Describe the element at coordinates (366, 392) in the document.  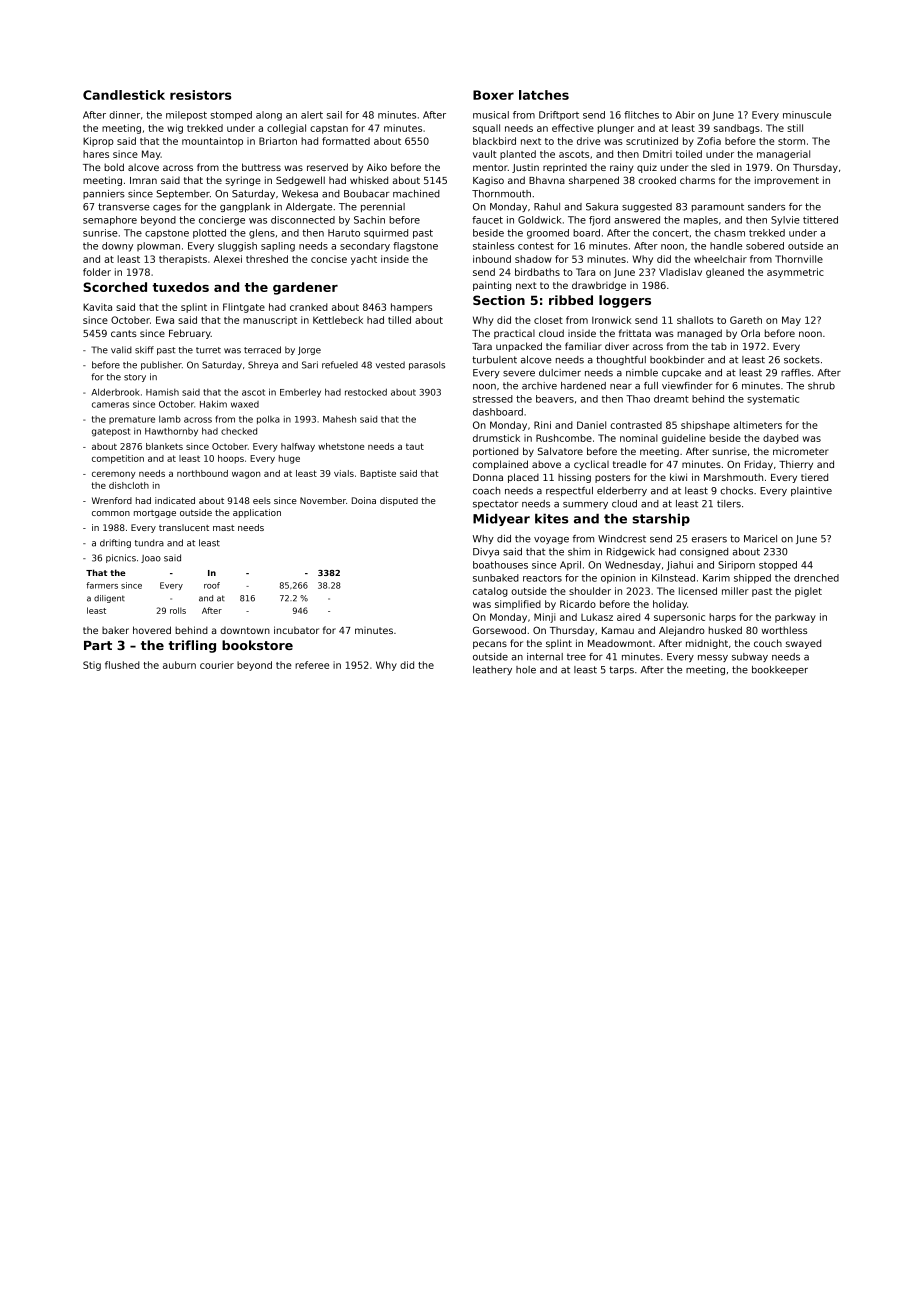
I see `restocked` at that location.
